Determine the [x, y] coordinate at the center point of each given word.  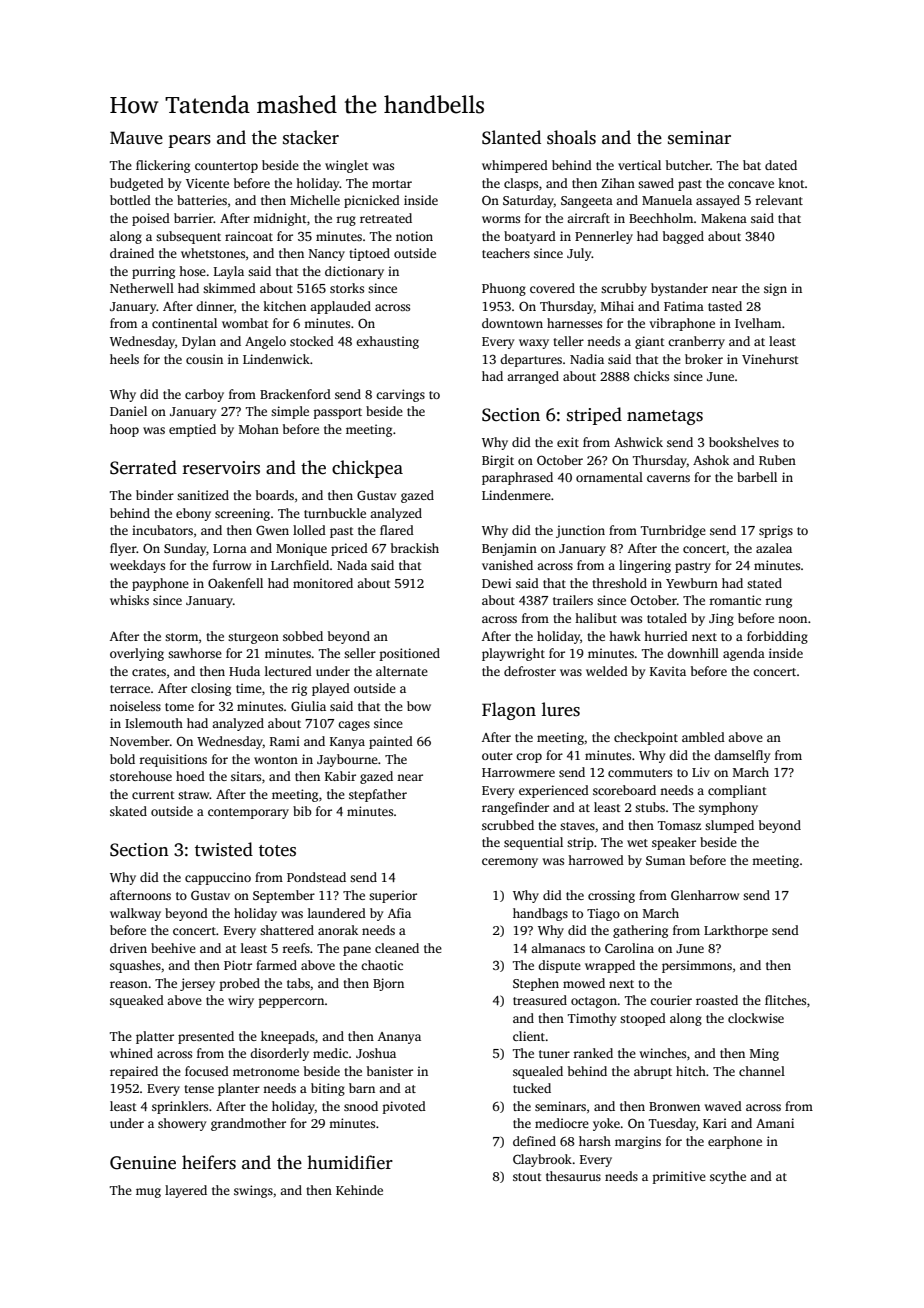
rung [778, 603]
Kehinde [359, 1190]
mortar [392, 184]
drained [132, 253]
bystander [679, 289]
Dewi [496, 583]
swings [253, 1191]
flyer [123, 549]
